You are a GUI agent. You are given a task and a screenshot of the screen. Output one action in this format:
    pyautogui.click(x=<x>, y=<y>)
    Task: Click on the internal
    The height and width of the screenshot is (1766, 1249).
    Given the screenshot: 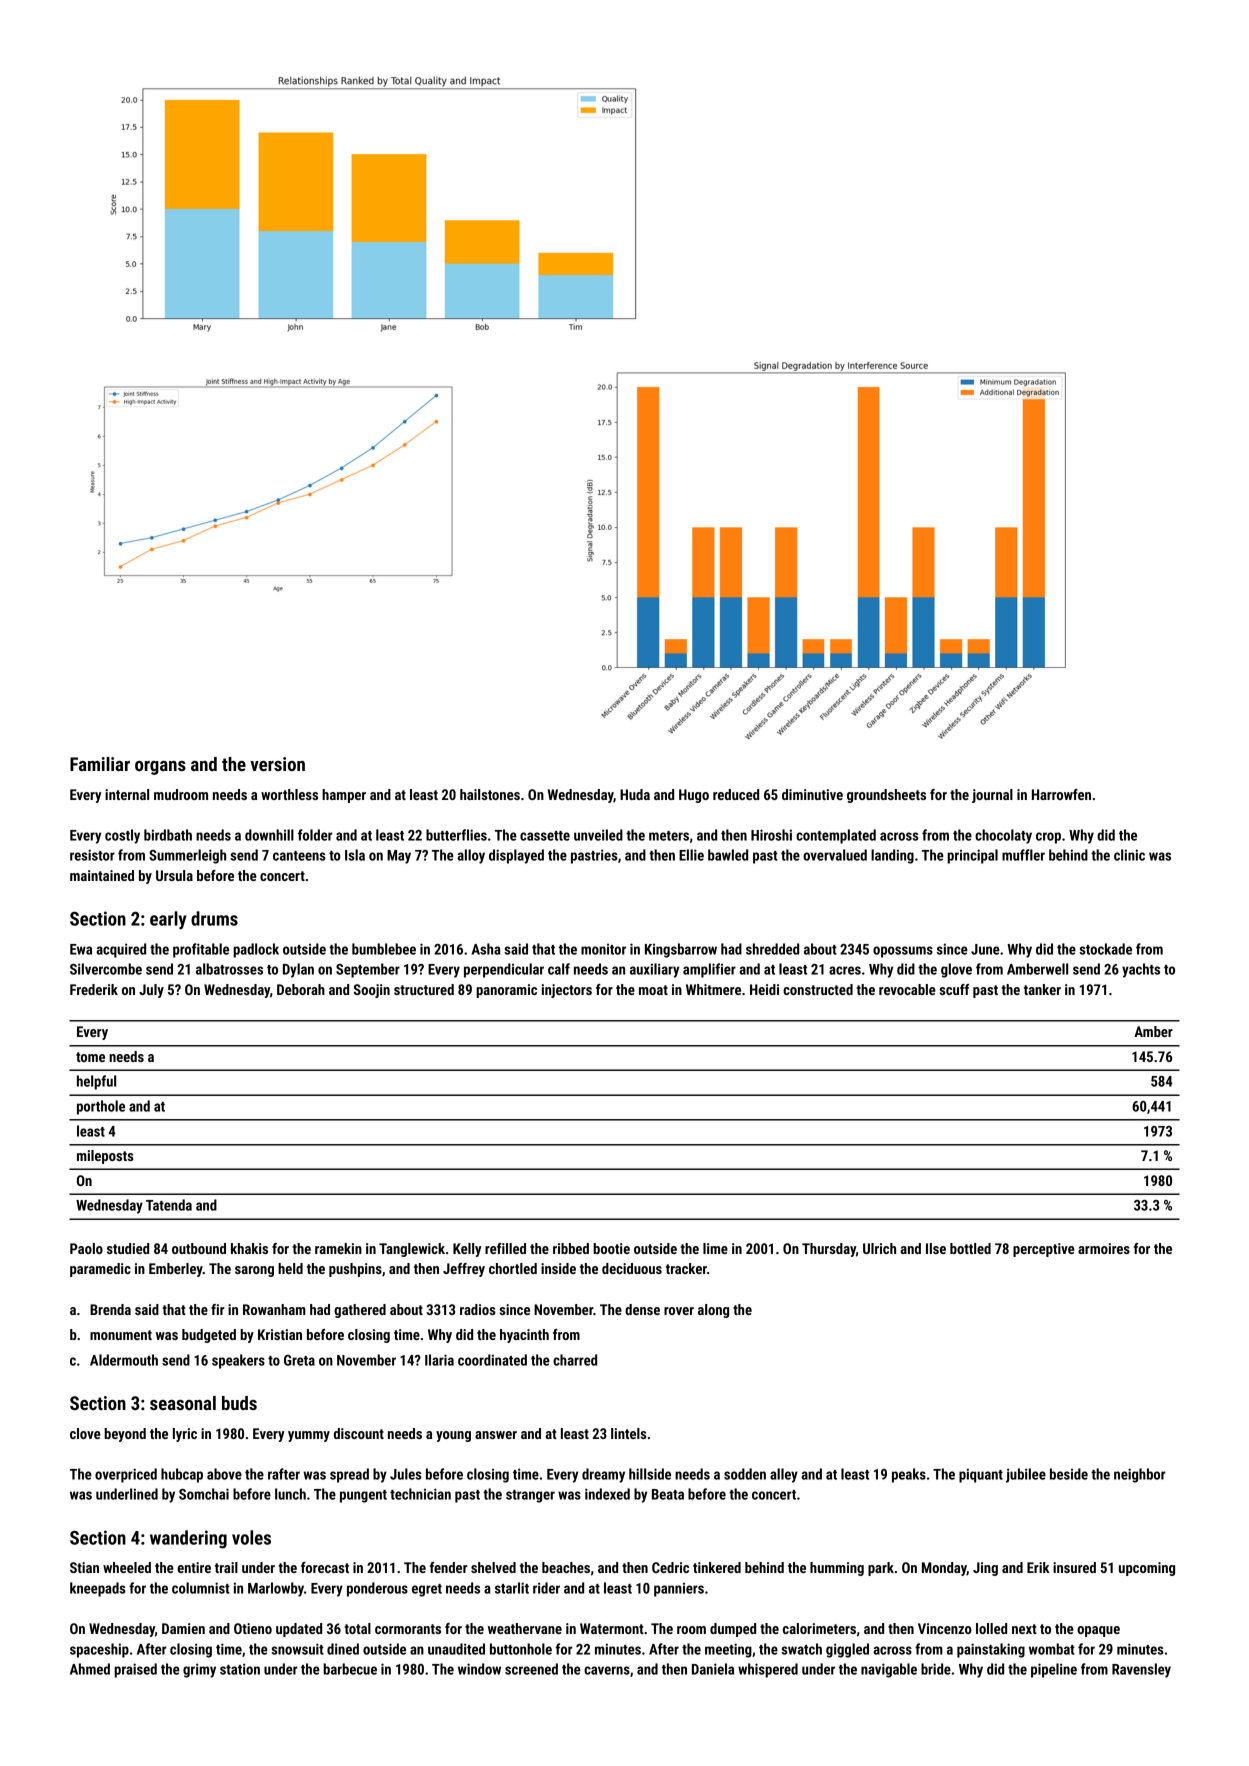 What is the action you would take?
    pyautogui.click(x=127, y=794)
